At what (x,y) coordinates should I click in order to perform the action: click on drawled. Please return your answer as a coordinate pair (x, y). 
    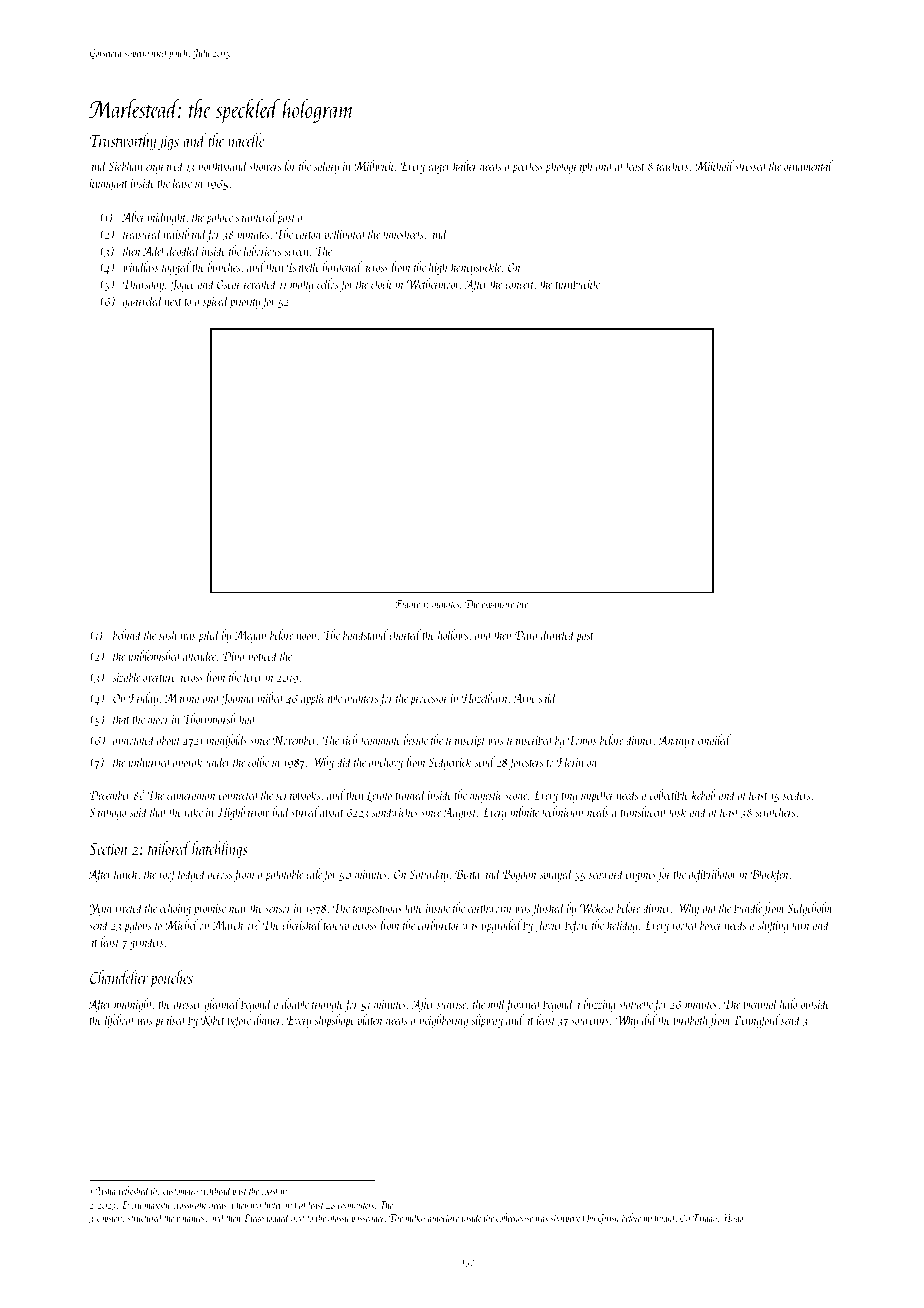
    Looking at the image, I should click on (558, 634).
